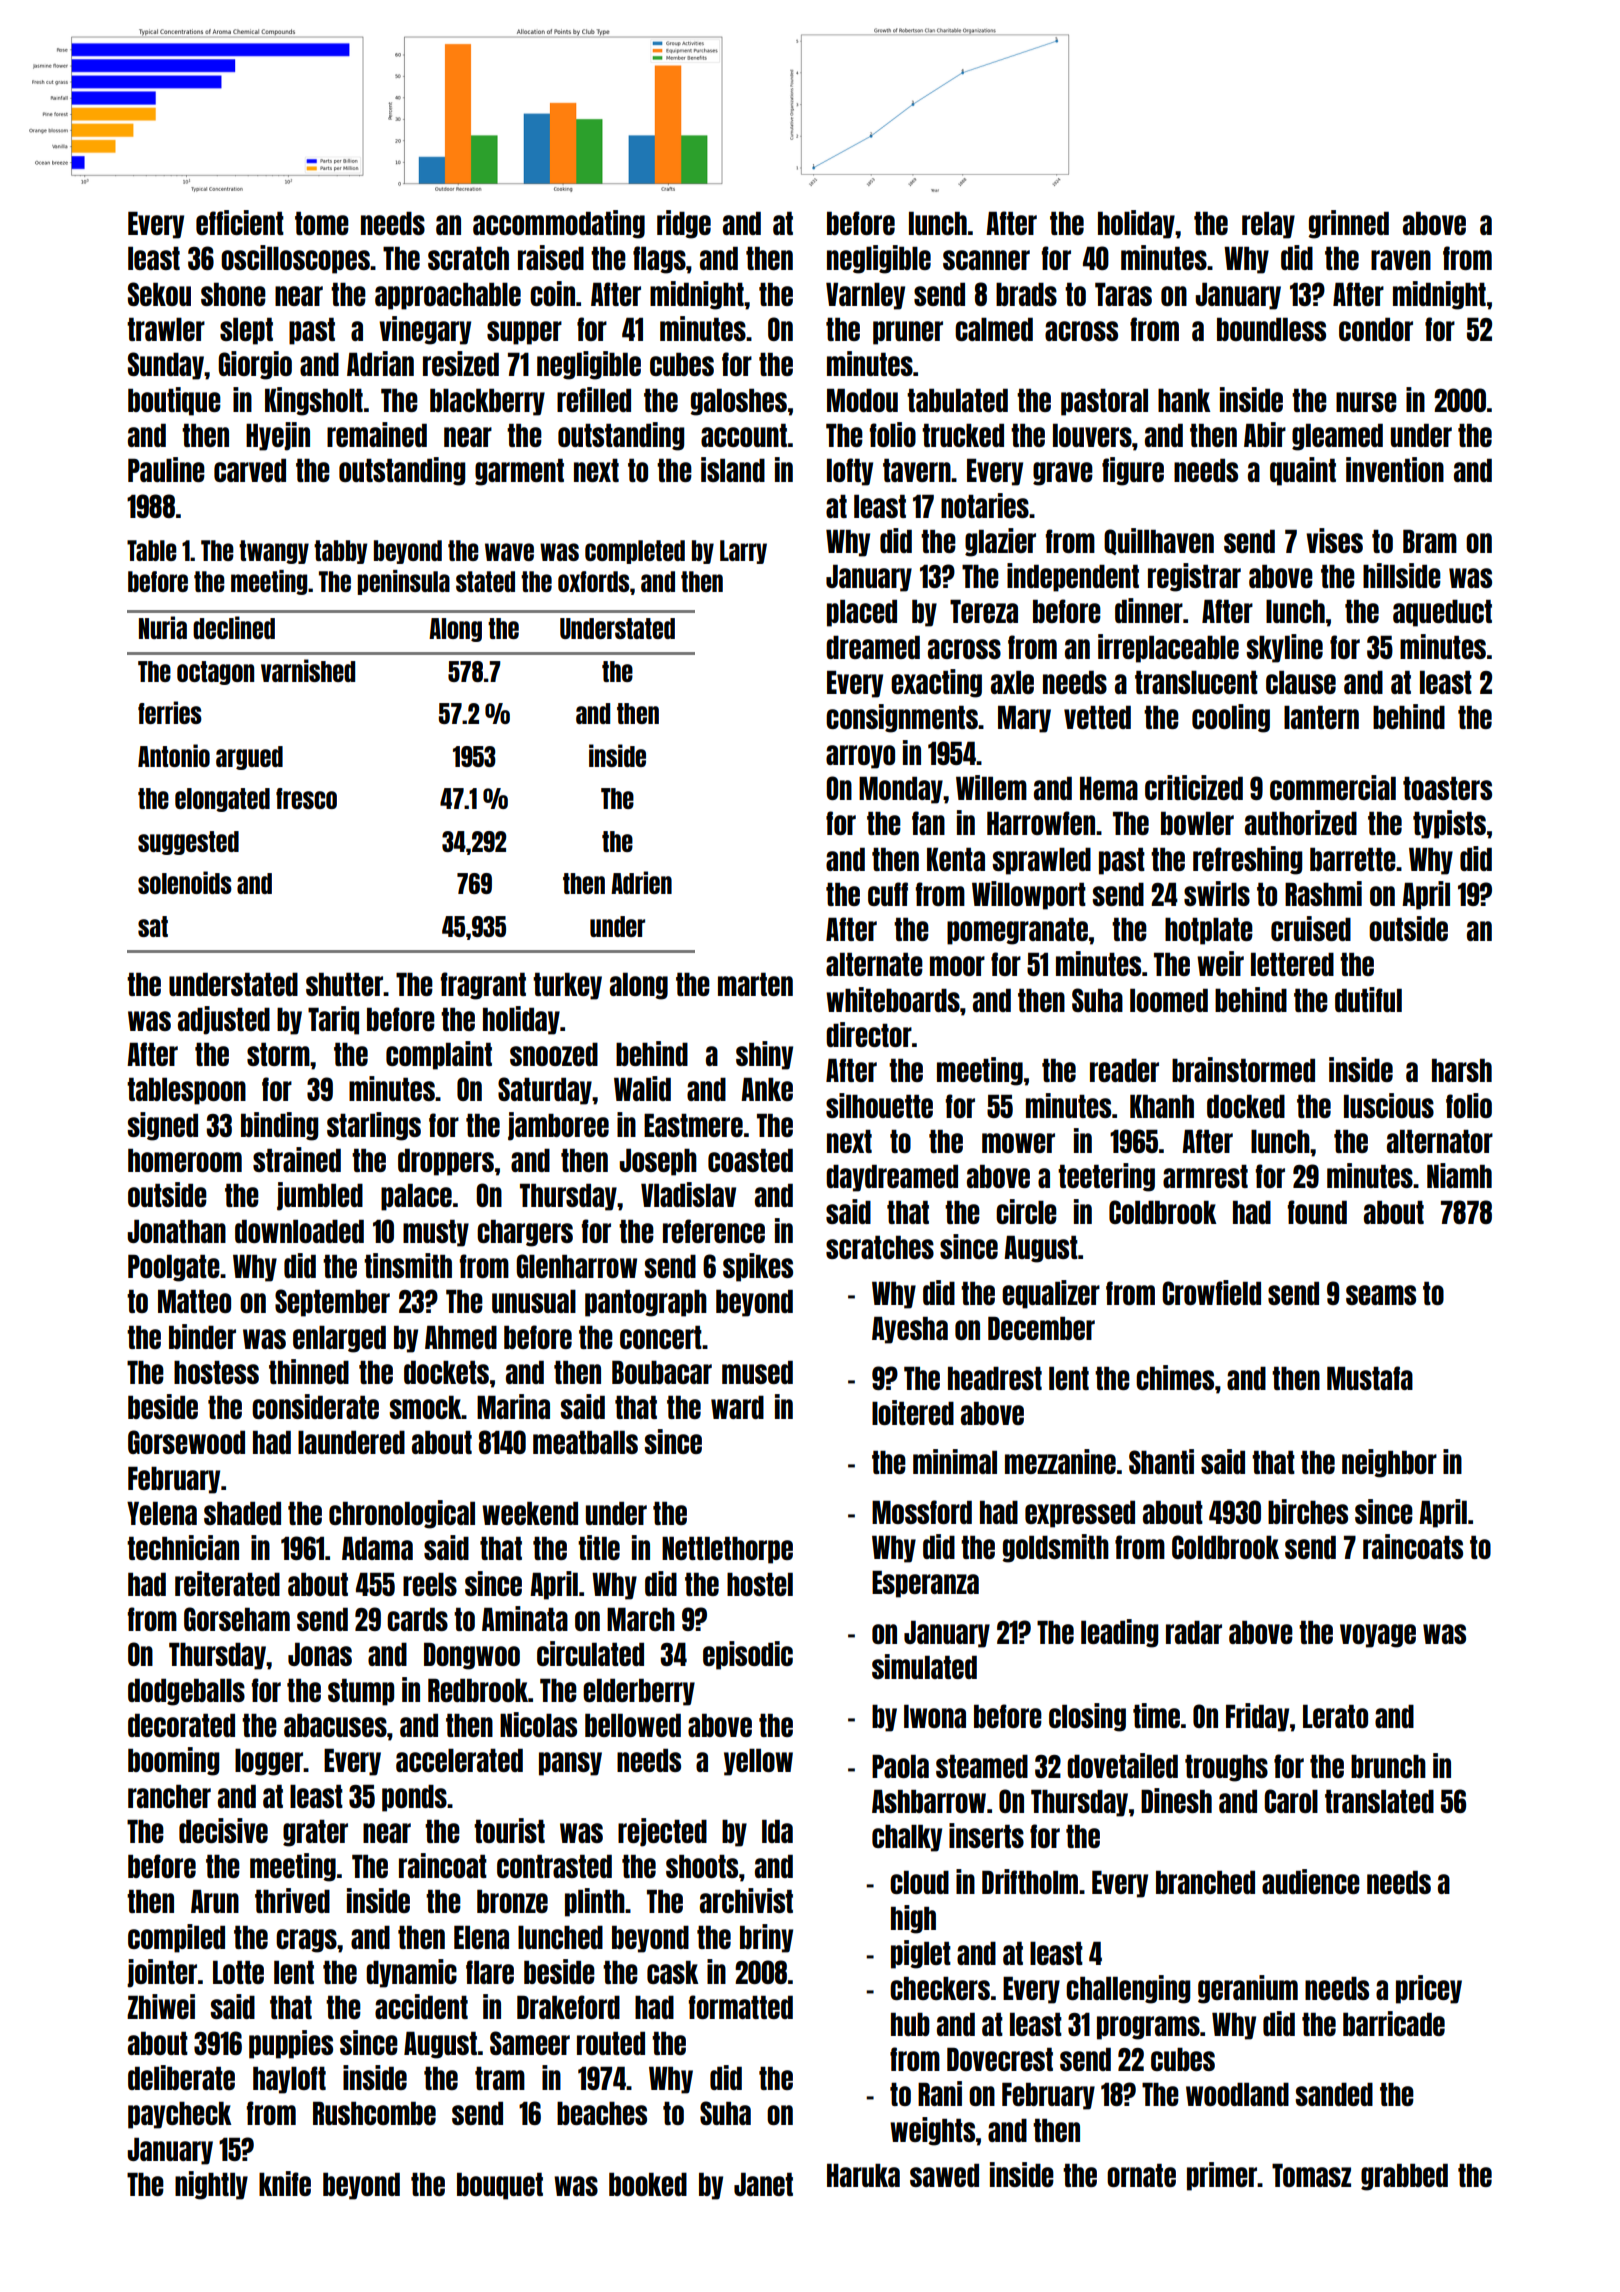 The width and height of the screenshot is (1620, 2292). What do you see at coordinates (483, 986) in the screenshot?
I see `fragrant` at bounding box center [483, 986].
